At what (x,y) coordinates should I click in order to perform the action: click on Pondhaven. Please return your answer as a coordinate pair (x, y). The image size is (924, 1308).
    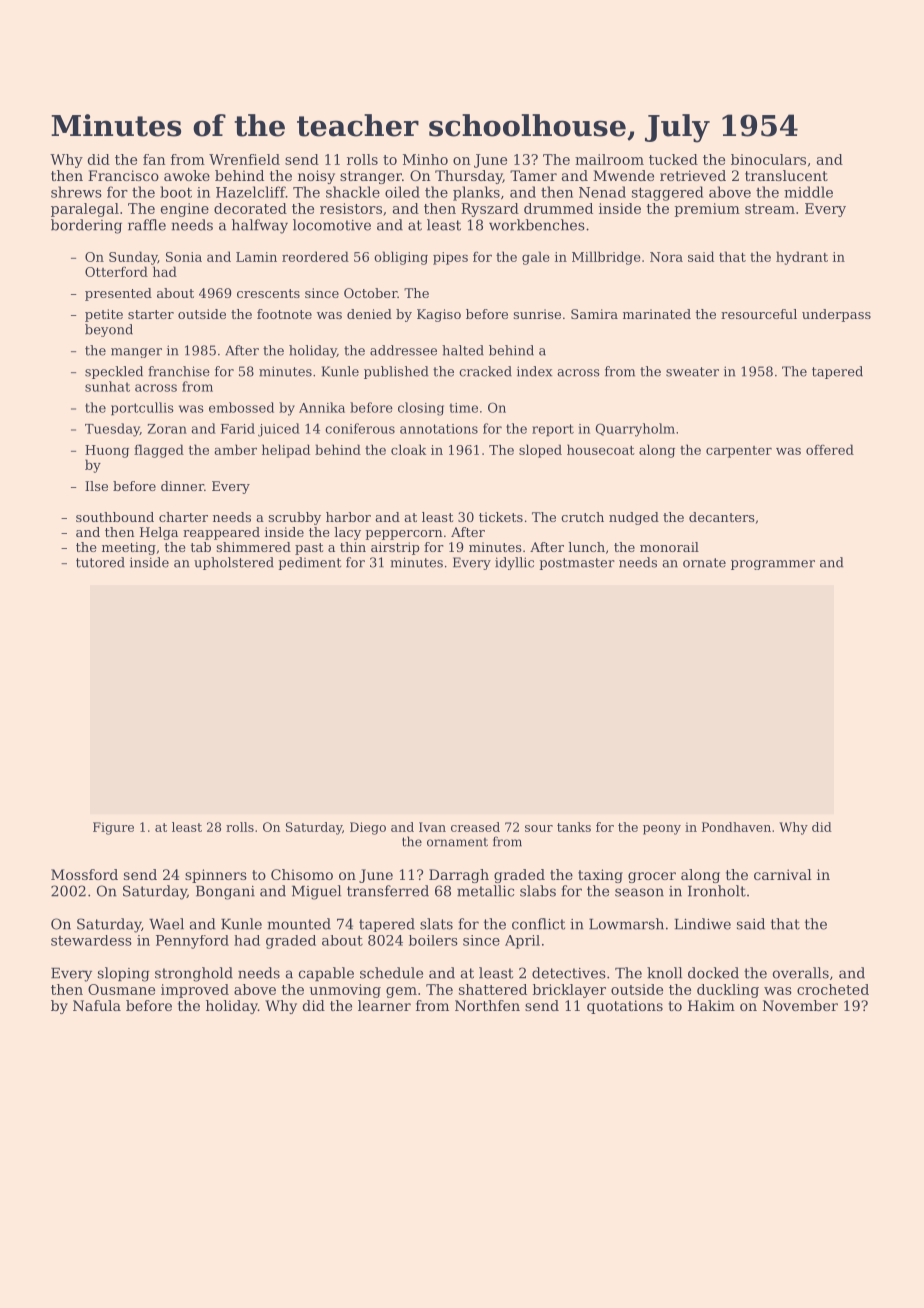
    Looking at the image, I should click on (736, 827).
